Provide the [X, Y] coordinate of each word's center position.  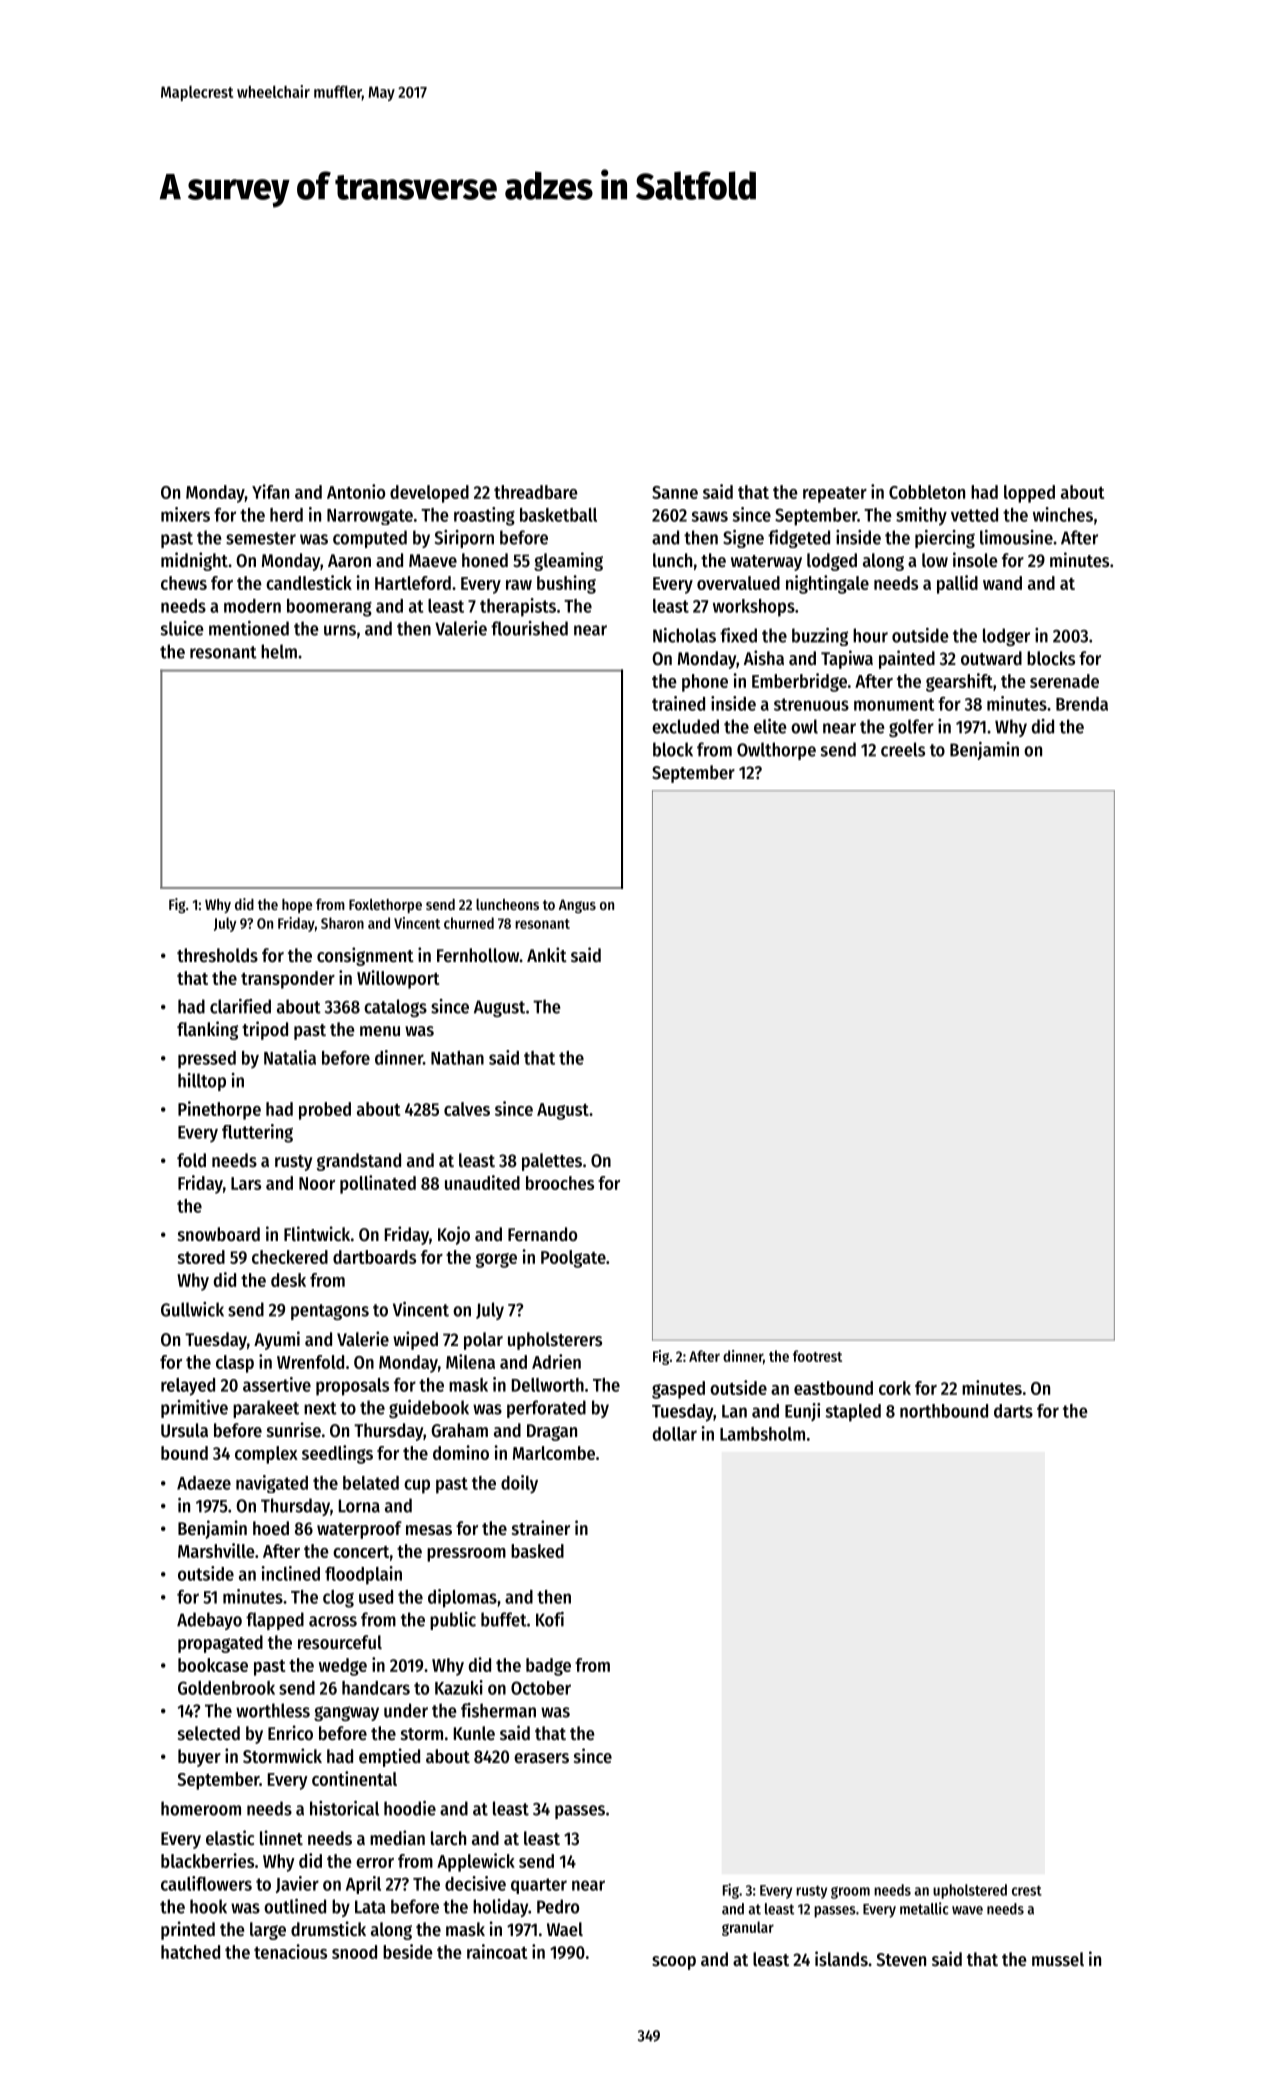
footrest [817, 1356]
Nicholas [684, 635]
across [333, 1621]
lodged [832, 562]
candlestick [309, 582]
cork [895, 1388]
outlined [295, 1906]
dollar [675, 1434]
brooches [560, 1183]
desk [288, 1280]
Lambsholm [762, 1434]
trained [678, 703]
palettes [552, 1162]
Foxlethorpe [385, 906]
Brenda [1082, 704]
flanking [207, 1030]
